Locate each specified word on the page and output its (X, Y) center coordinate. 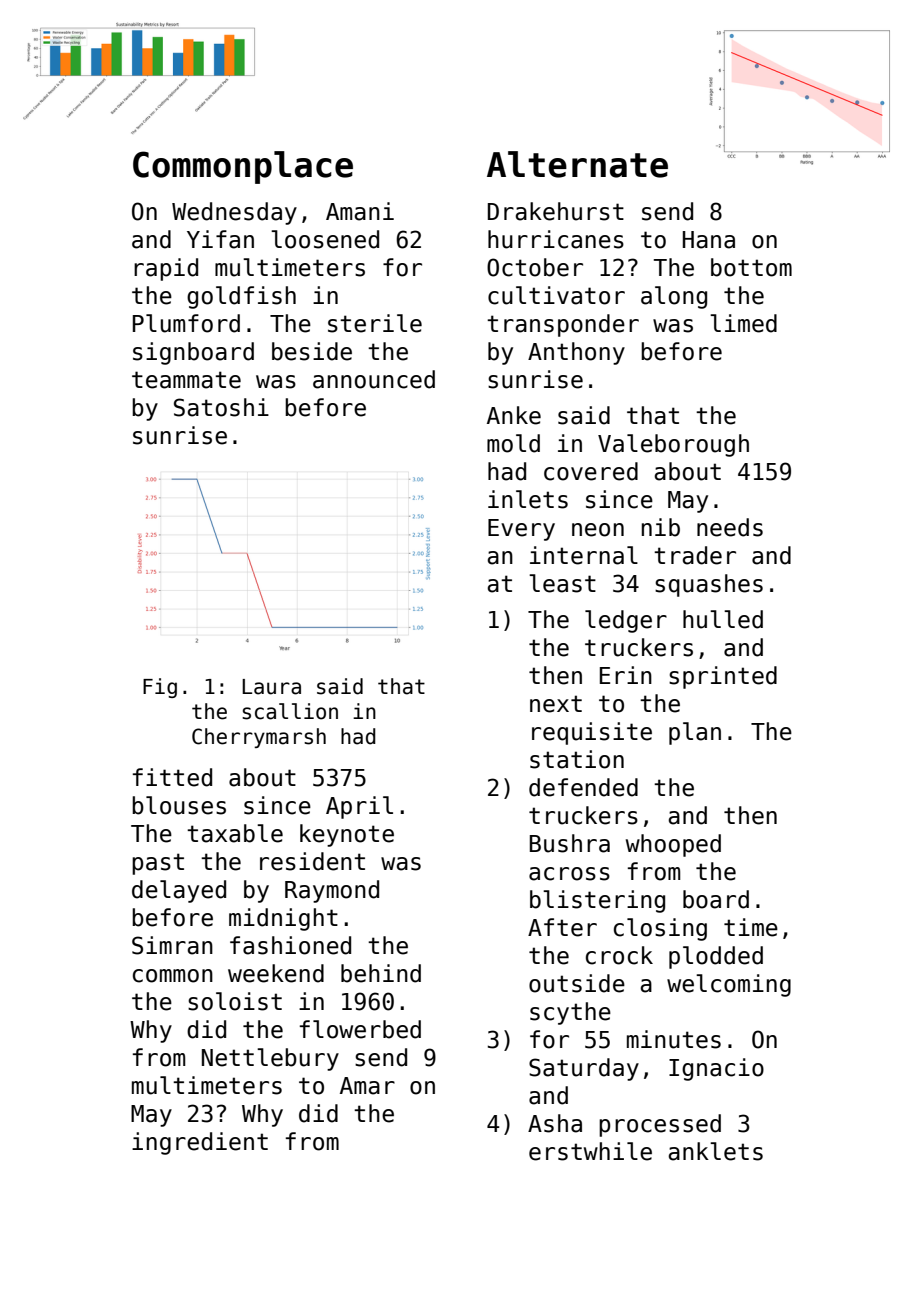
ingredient (200, 1143)
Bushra (570, 843)
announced (374, 379)
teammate (186, 380)
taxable (235, 833)
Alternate (577, 164)
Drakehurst (556, 211)
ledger (626, 621)
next (556, 704)
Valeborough (673, 445)
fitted (172, 777)
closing (660, 929)
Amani (360, 211)
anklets (716, 1151)
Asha (555, 1123)
